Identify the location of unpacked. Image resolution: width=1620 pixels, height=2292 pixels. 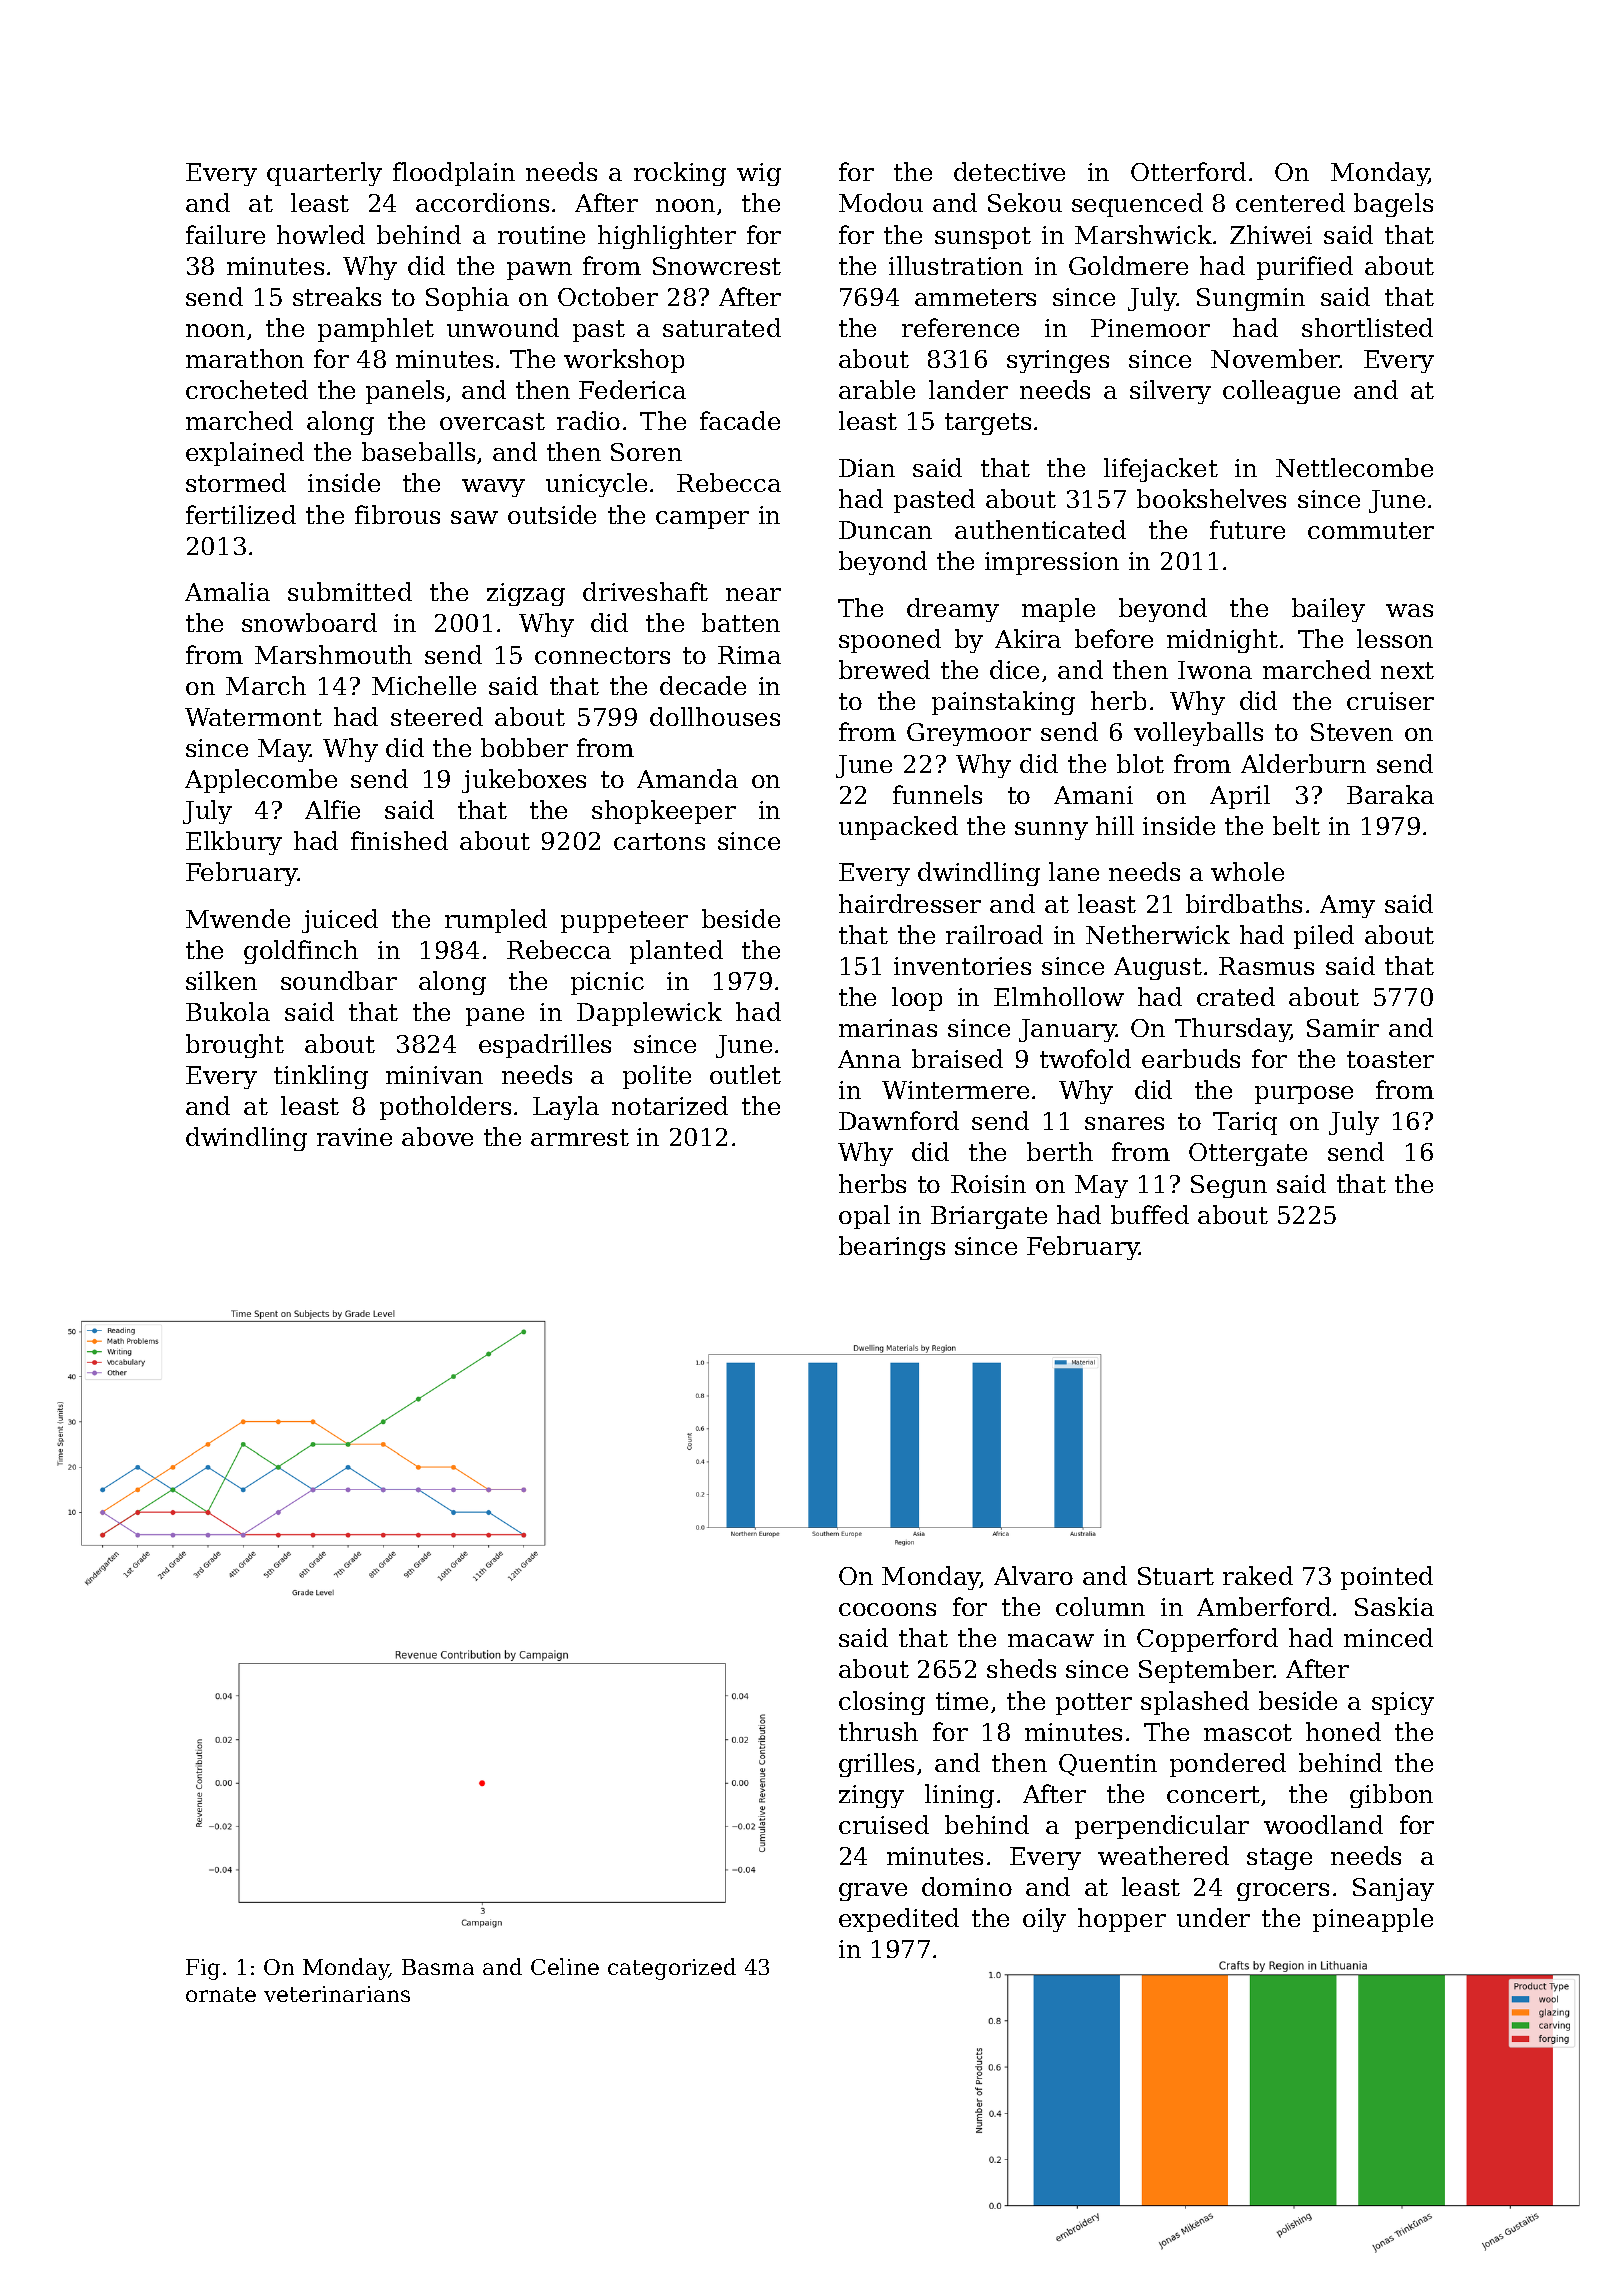
(898, 828).
